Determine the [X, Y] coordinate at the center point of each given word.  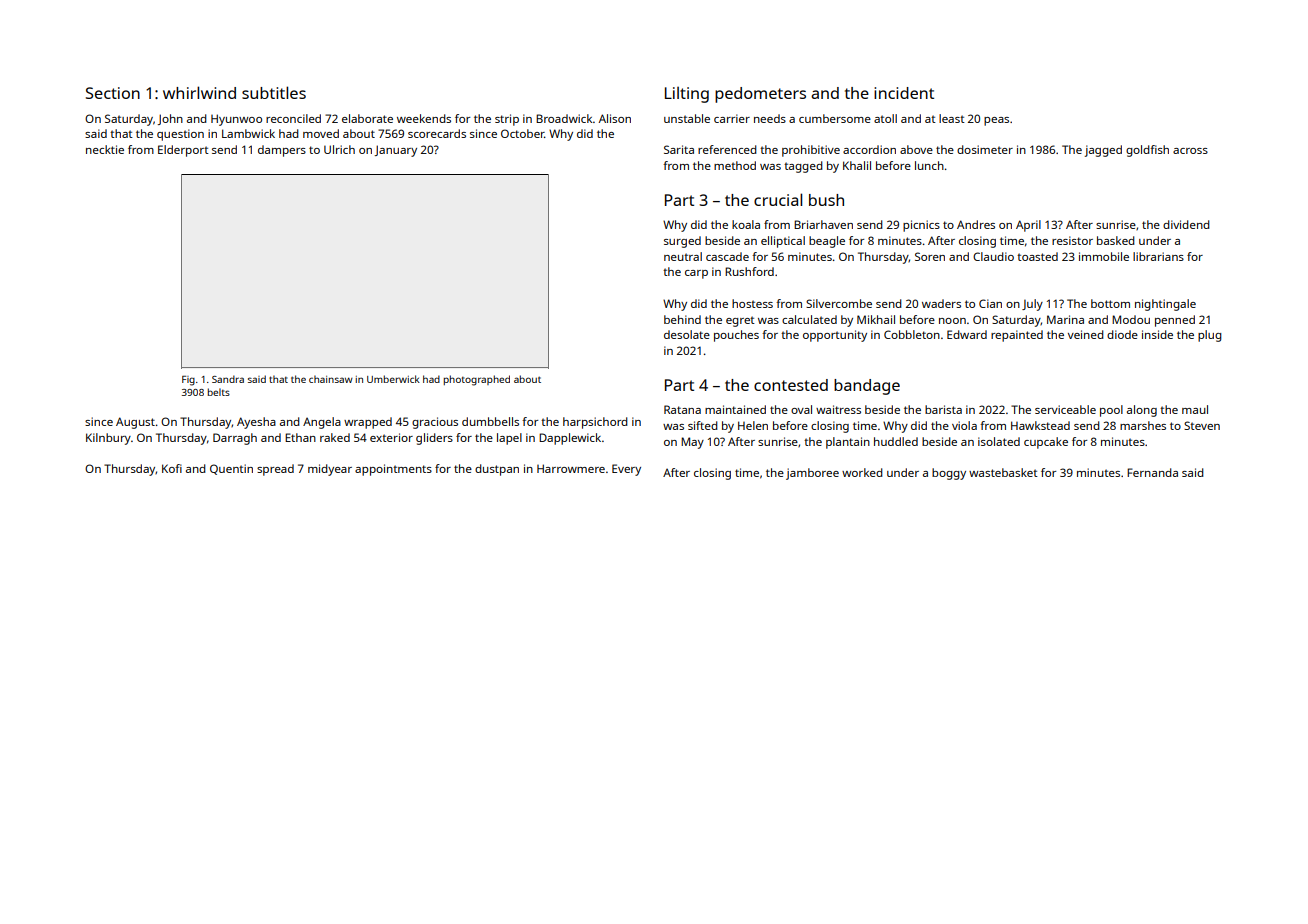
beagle [827, 242]
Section [113, 93]
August [135, 423]
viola [964, 425]
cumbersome [835, 118]
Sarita [679, 149]
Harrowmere [571, 468]
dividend [1186, 224]
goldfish [1147, 151]
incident [904, 93]
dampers [282, 151]
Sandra [228, 379]
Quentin [231, 469]
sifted [703, 425]
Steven [1202, 425]
